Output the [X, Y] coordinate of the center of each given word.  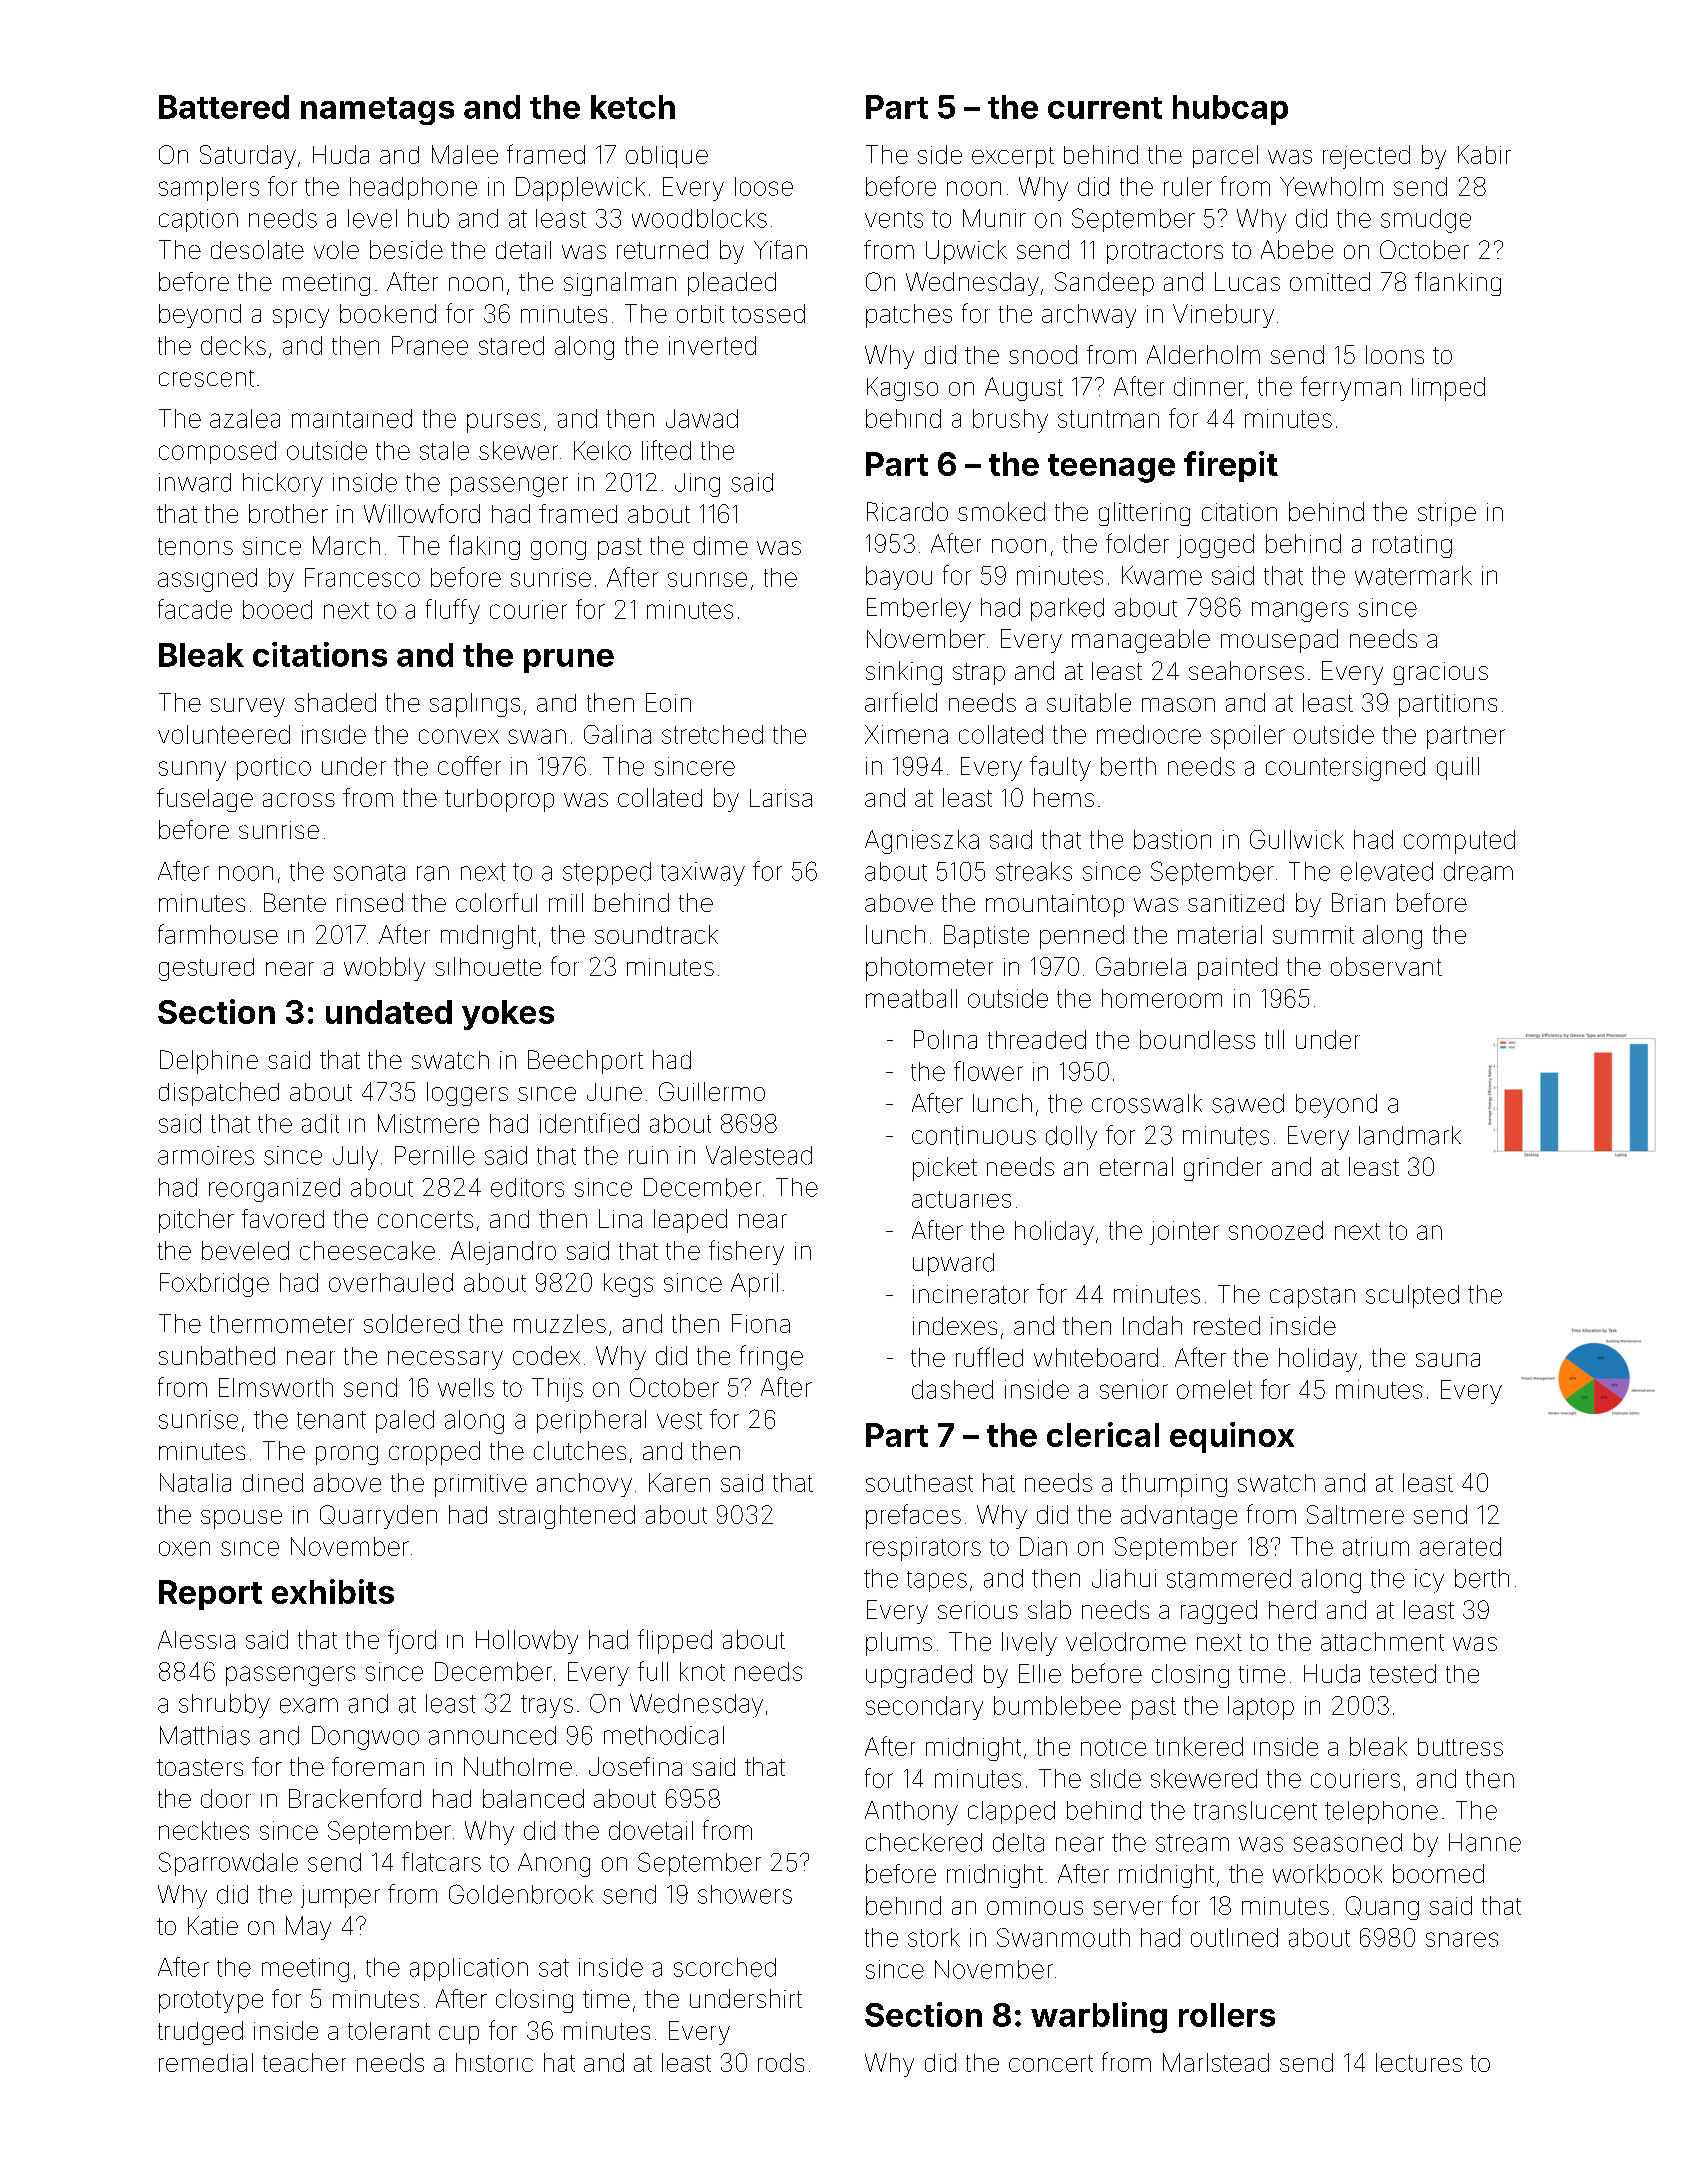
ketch [633, 107]
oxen [184, 1548]
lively [1029, 1644]
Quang [1382, 1908]
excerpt [1013, 157]
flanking [1458, 284]
